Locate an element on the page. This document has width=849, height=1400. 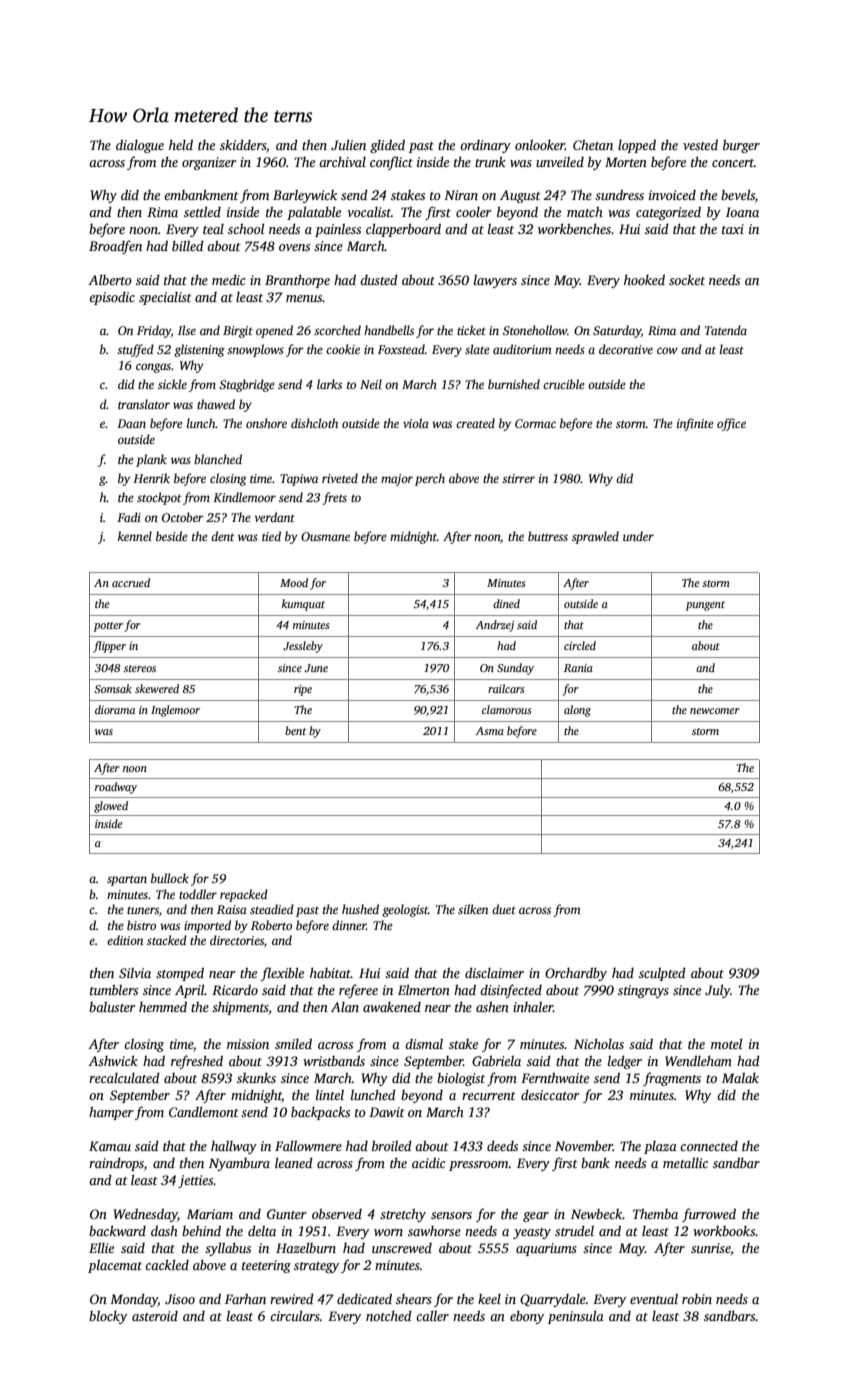
held is located at coordinates (181, 144).
